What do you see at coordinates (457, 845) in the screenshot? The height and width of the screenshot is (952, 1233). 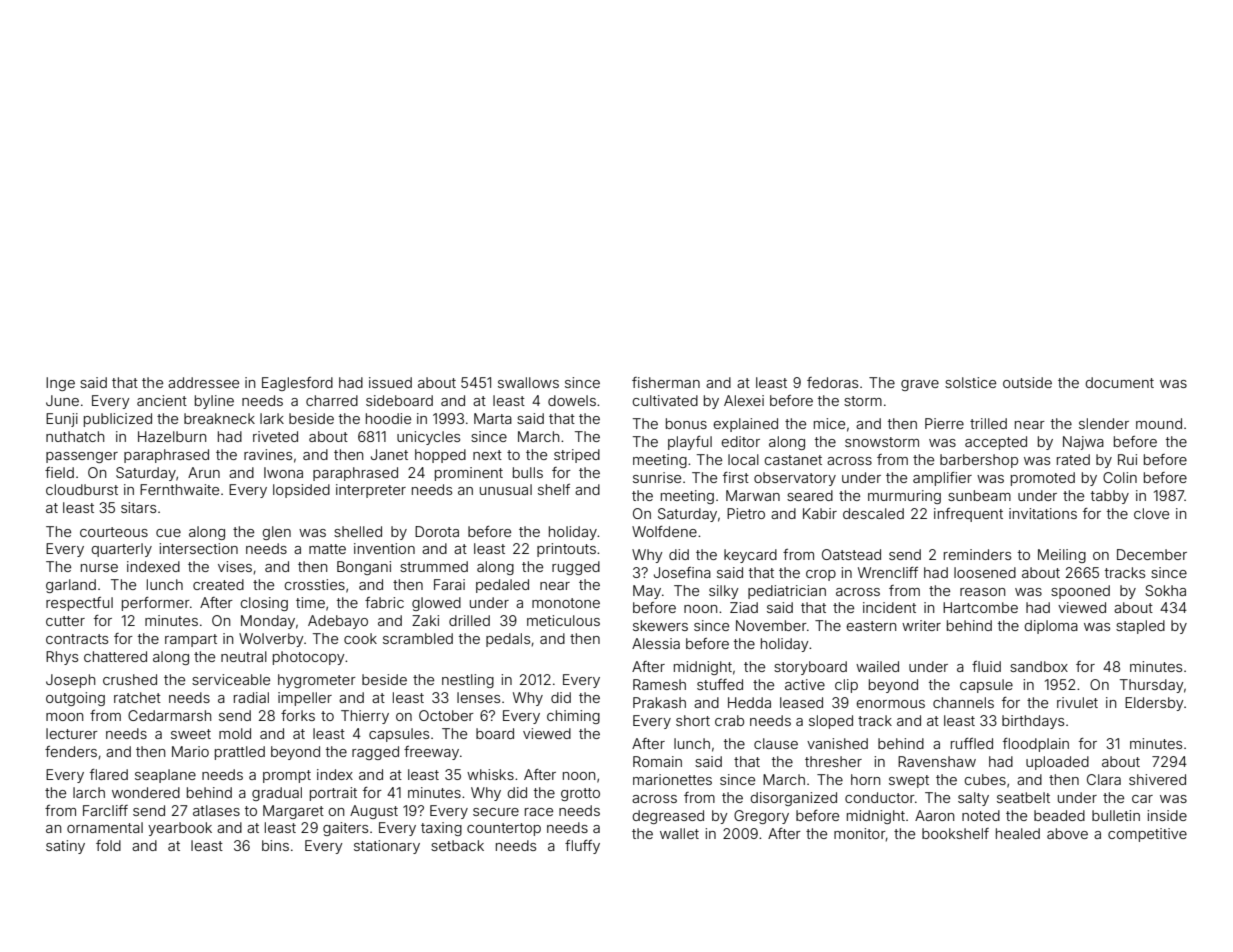 I see `setback` at bounding box center [457, 845].
